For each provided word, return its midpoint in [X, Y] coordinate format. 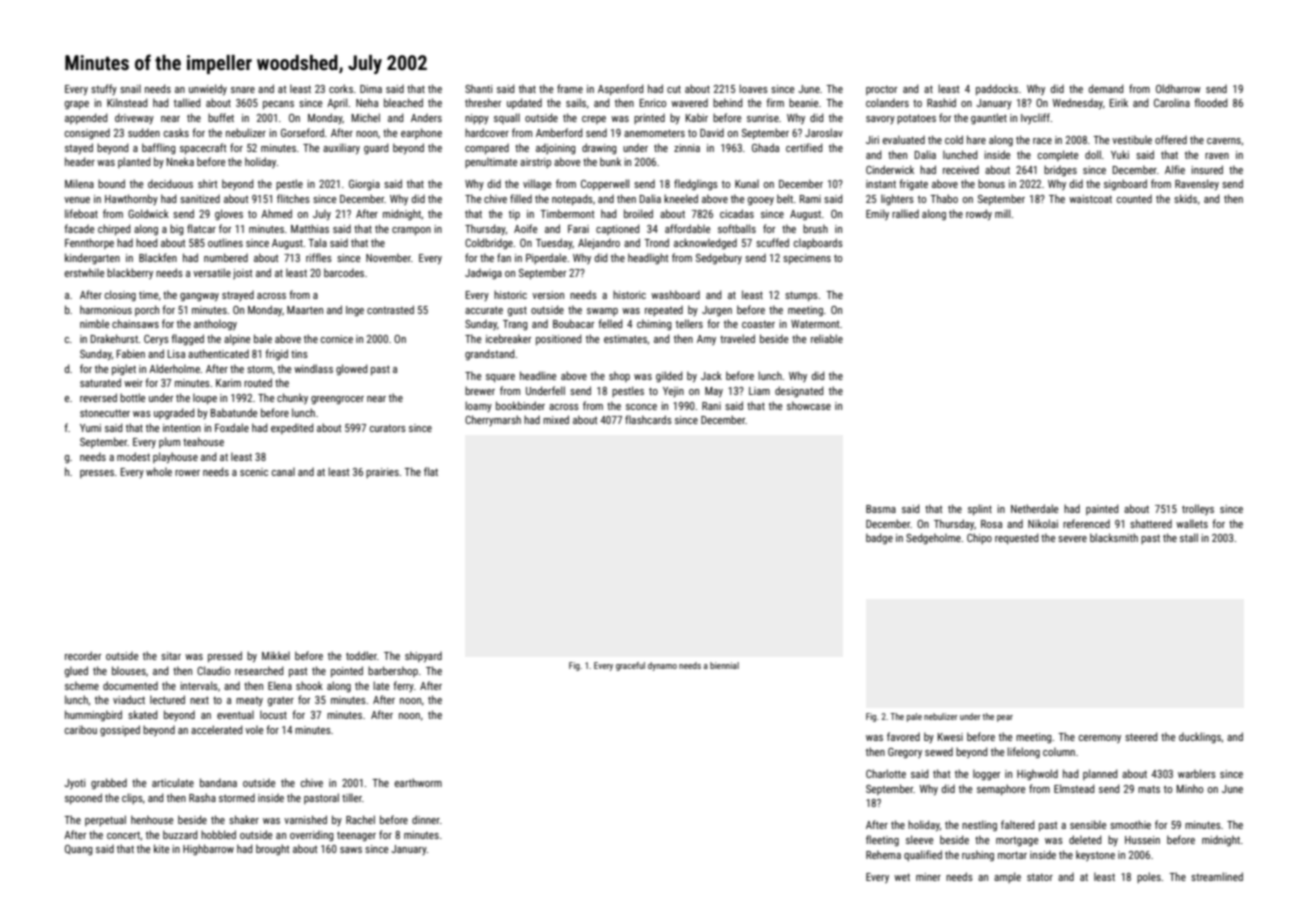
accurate [484, 310]
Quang [79, 850]
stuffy [104, 89]
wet [902, 877]
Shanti [478, 88]
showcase [809, 405]
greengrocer [337, 400]
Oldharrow [1178, 88]
